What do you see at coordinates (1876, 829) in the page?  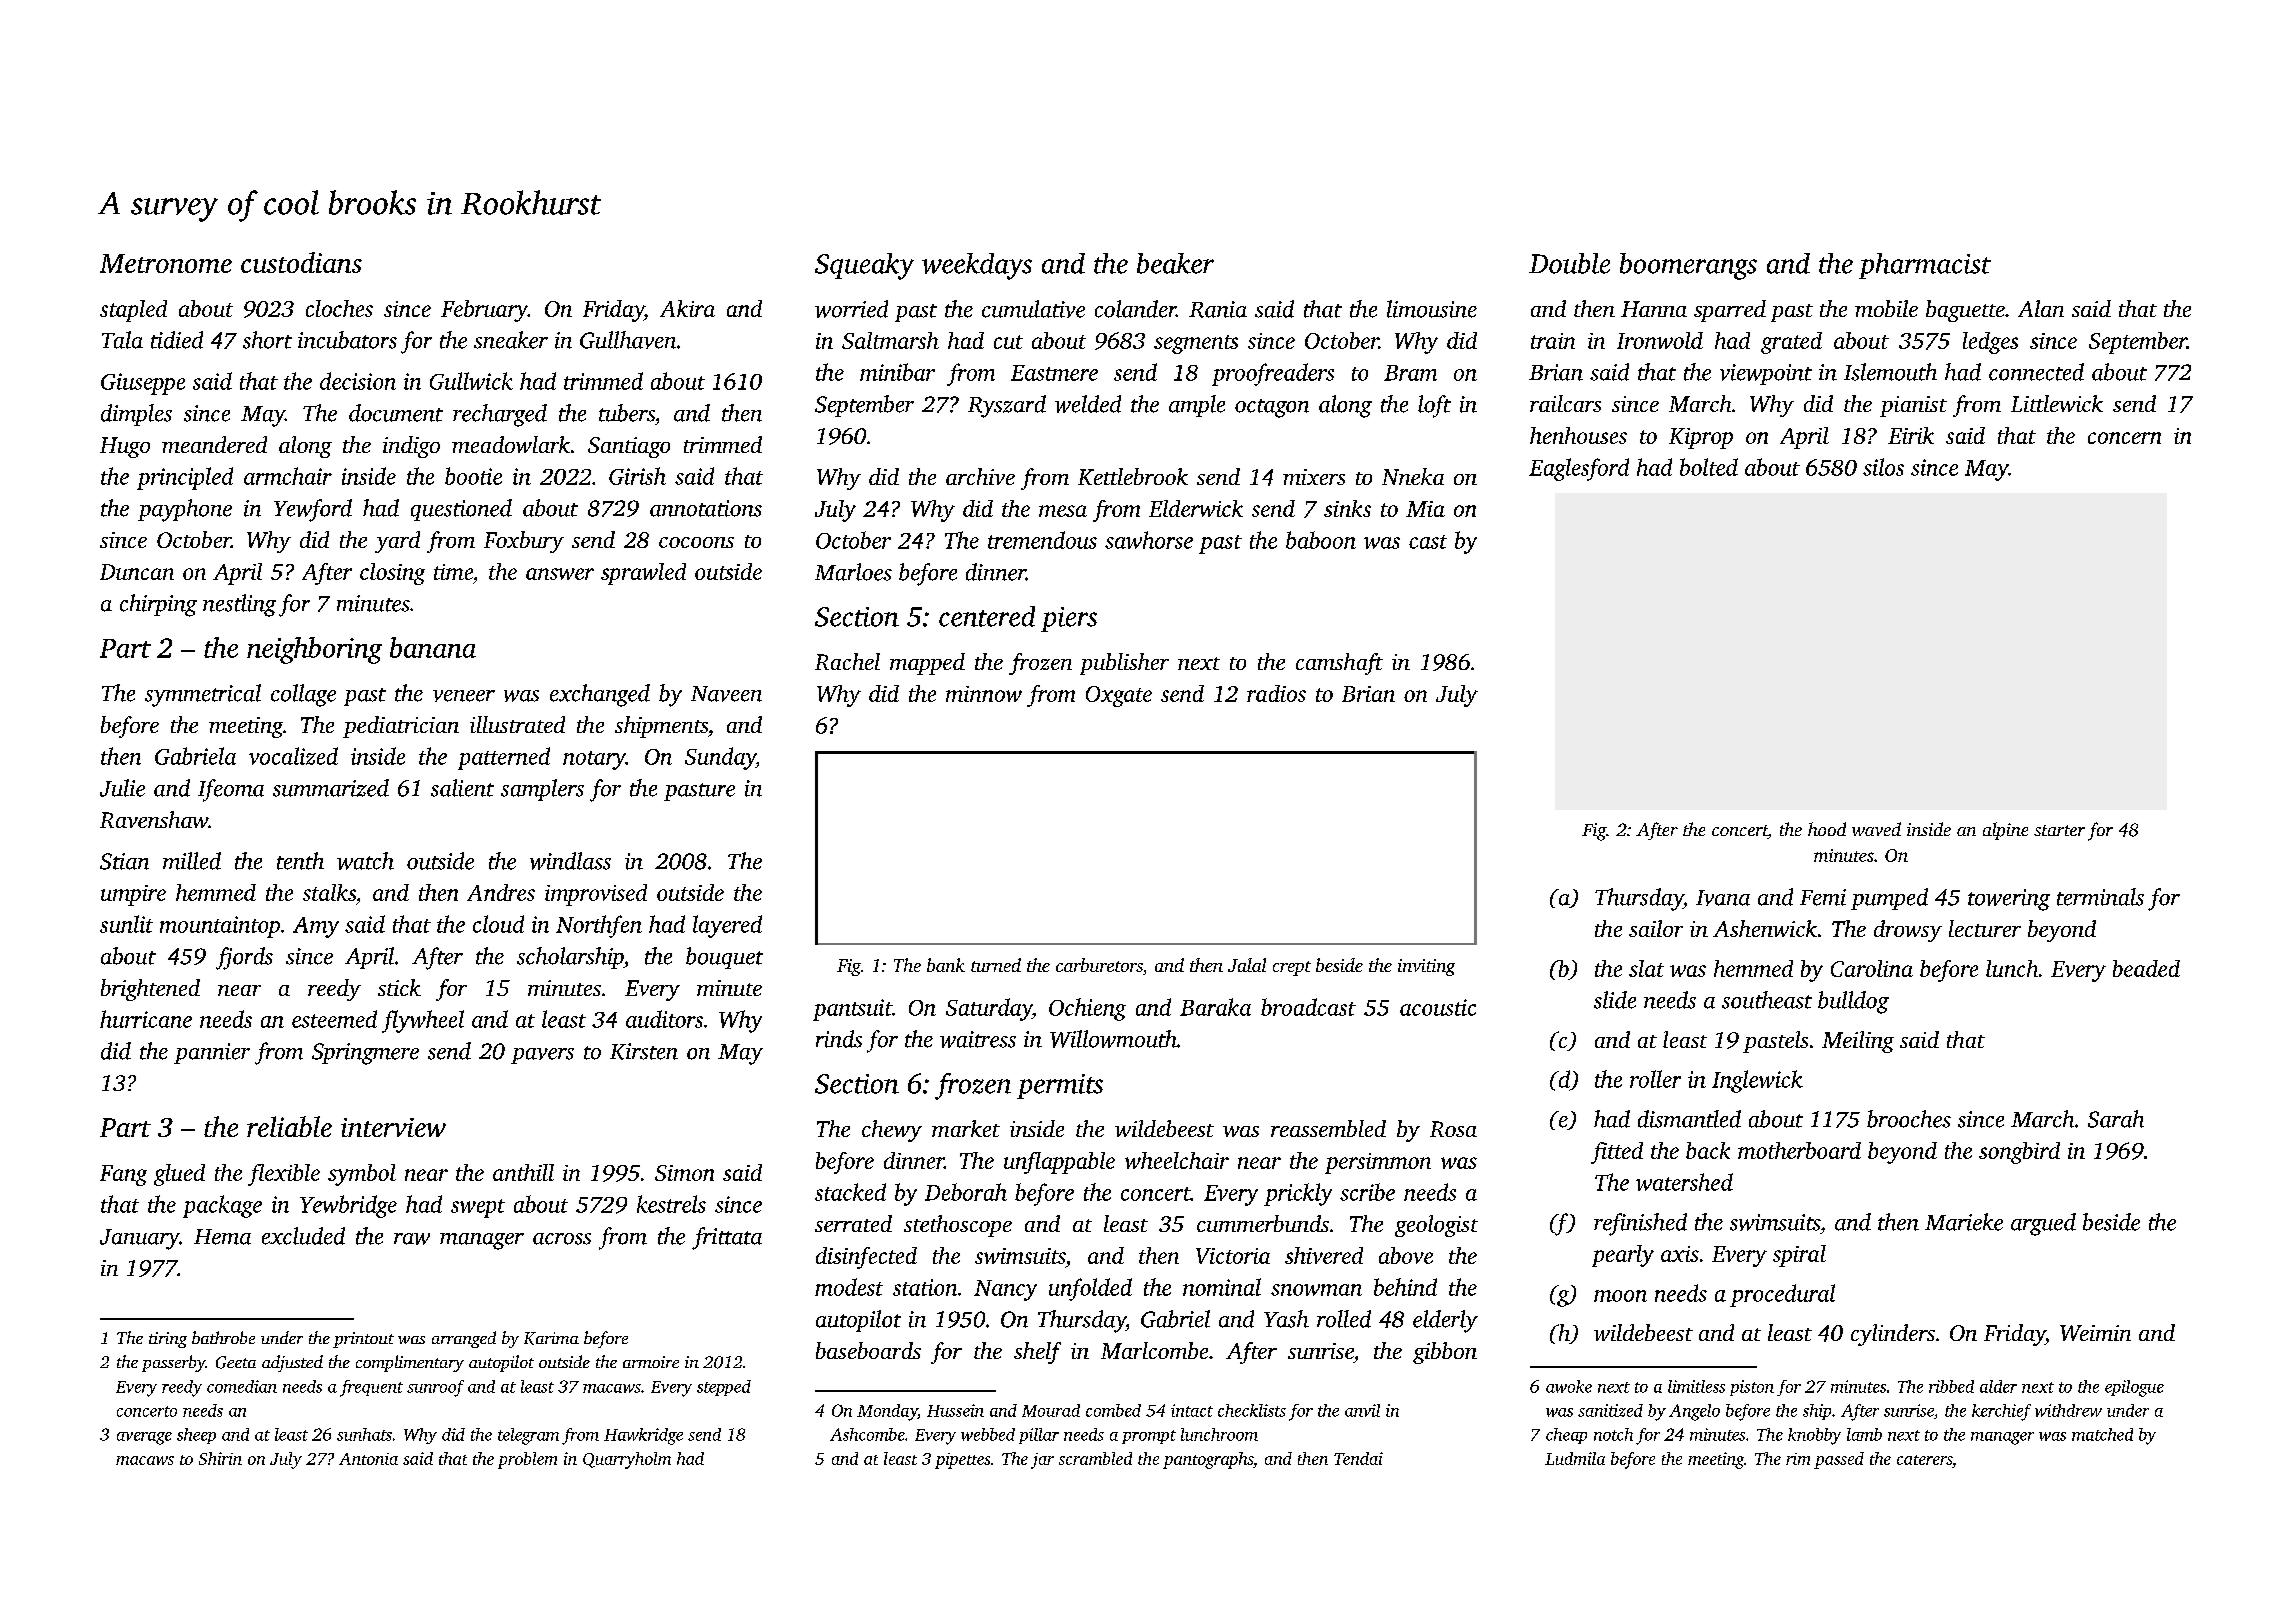 I see `waved` at bounding box center [1876, 829].
